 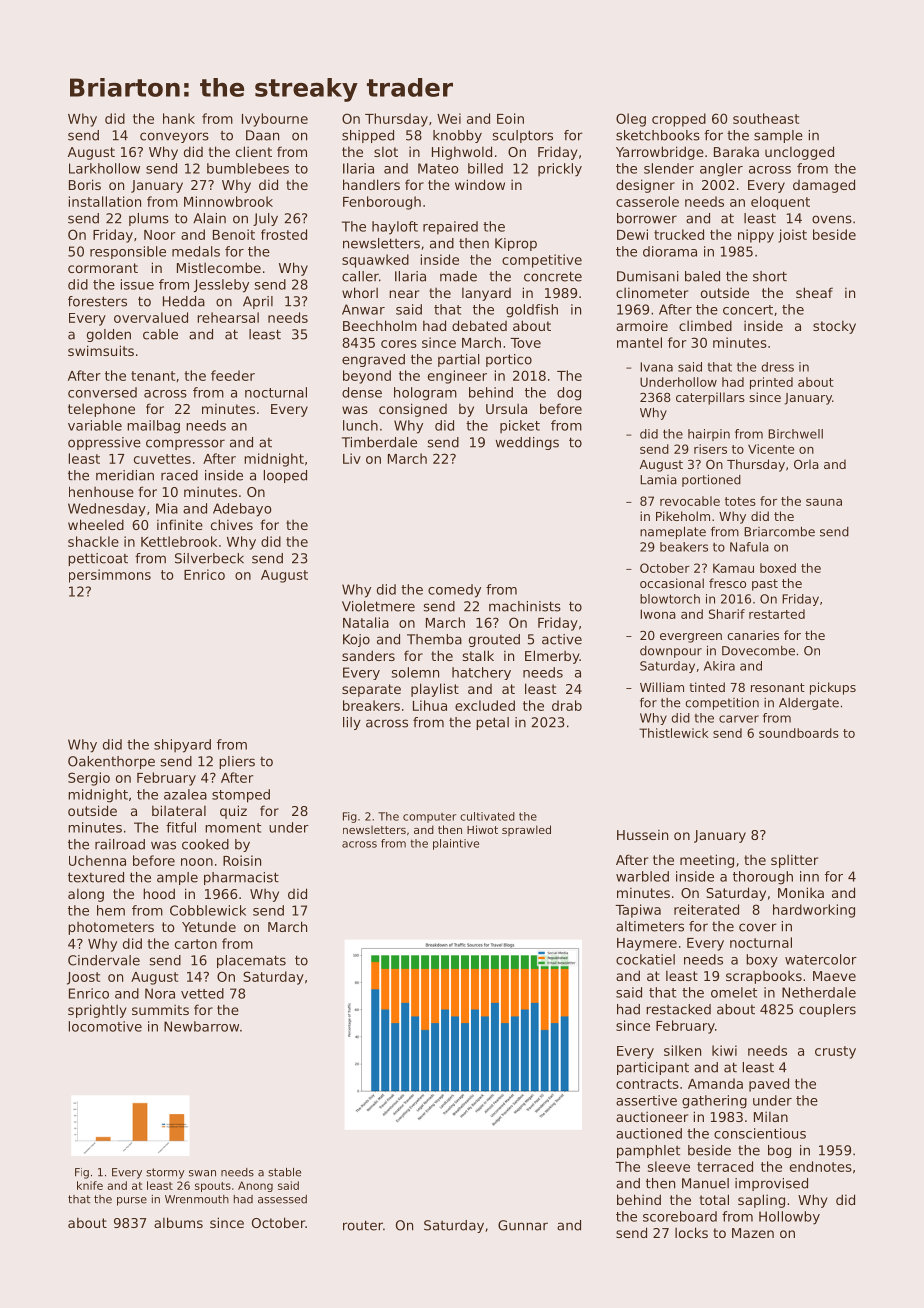 What do you see at coordinates (233, 375) in the screenshot?
I see `feeder` at bounding box center [233, 375].
